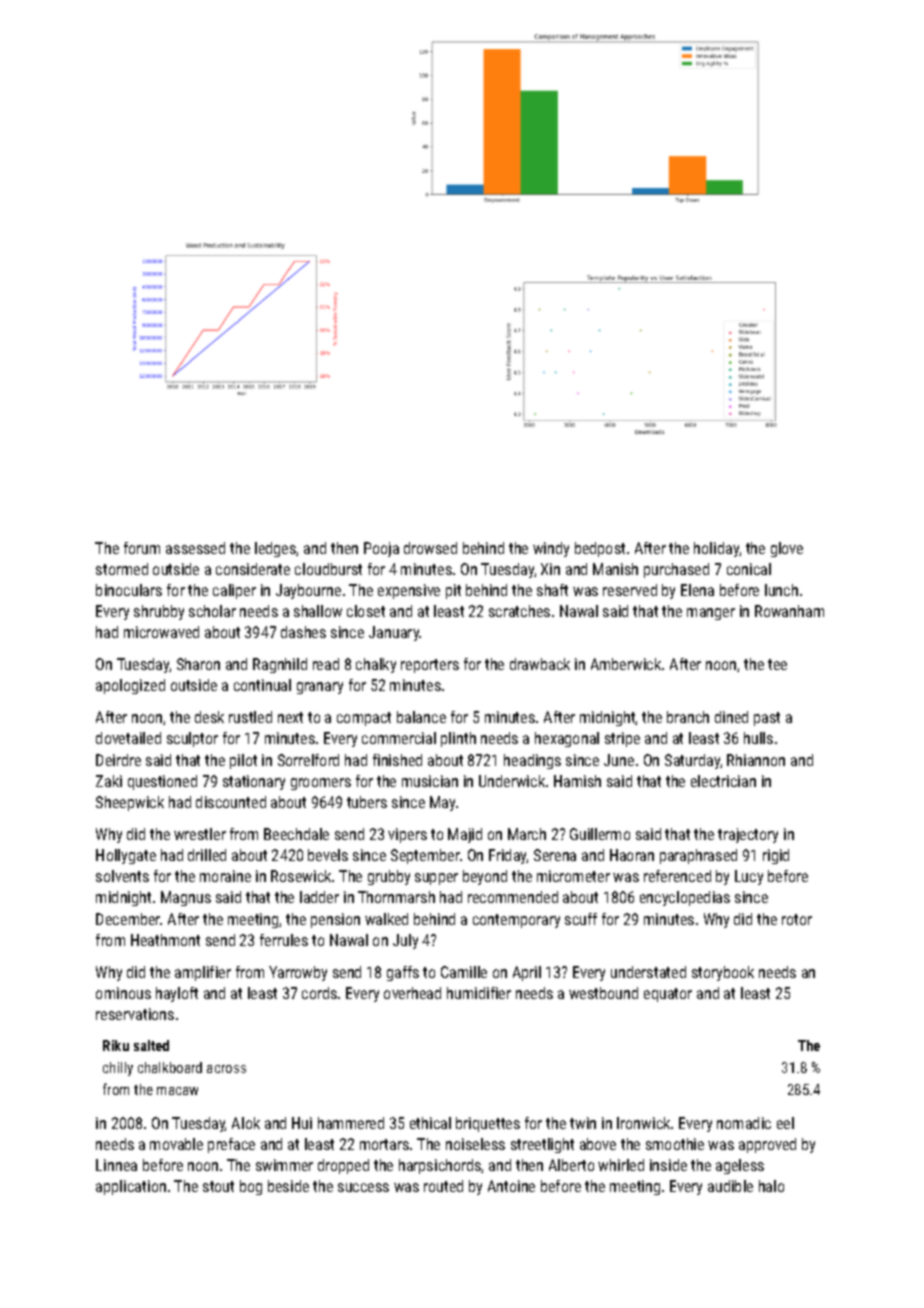 The height and width of the image is (1308, 924). I want to click on discounted, so click(231, 802).
